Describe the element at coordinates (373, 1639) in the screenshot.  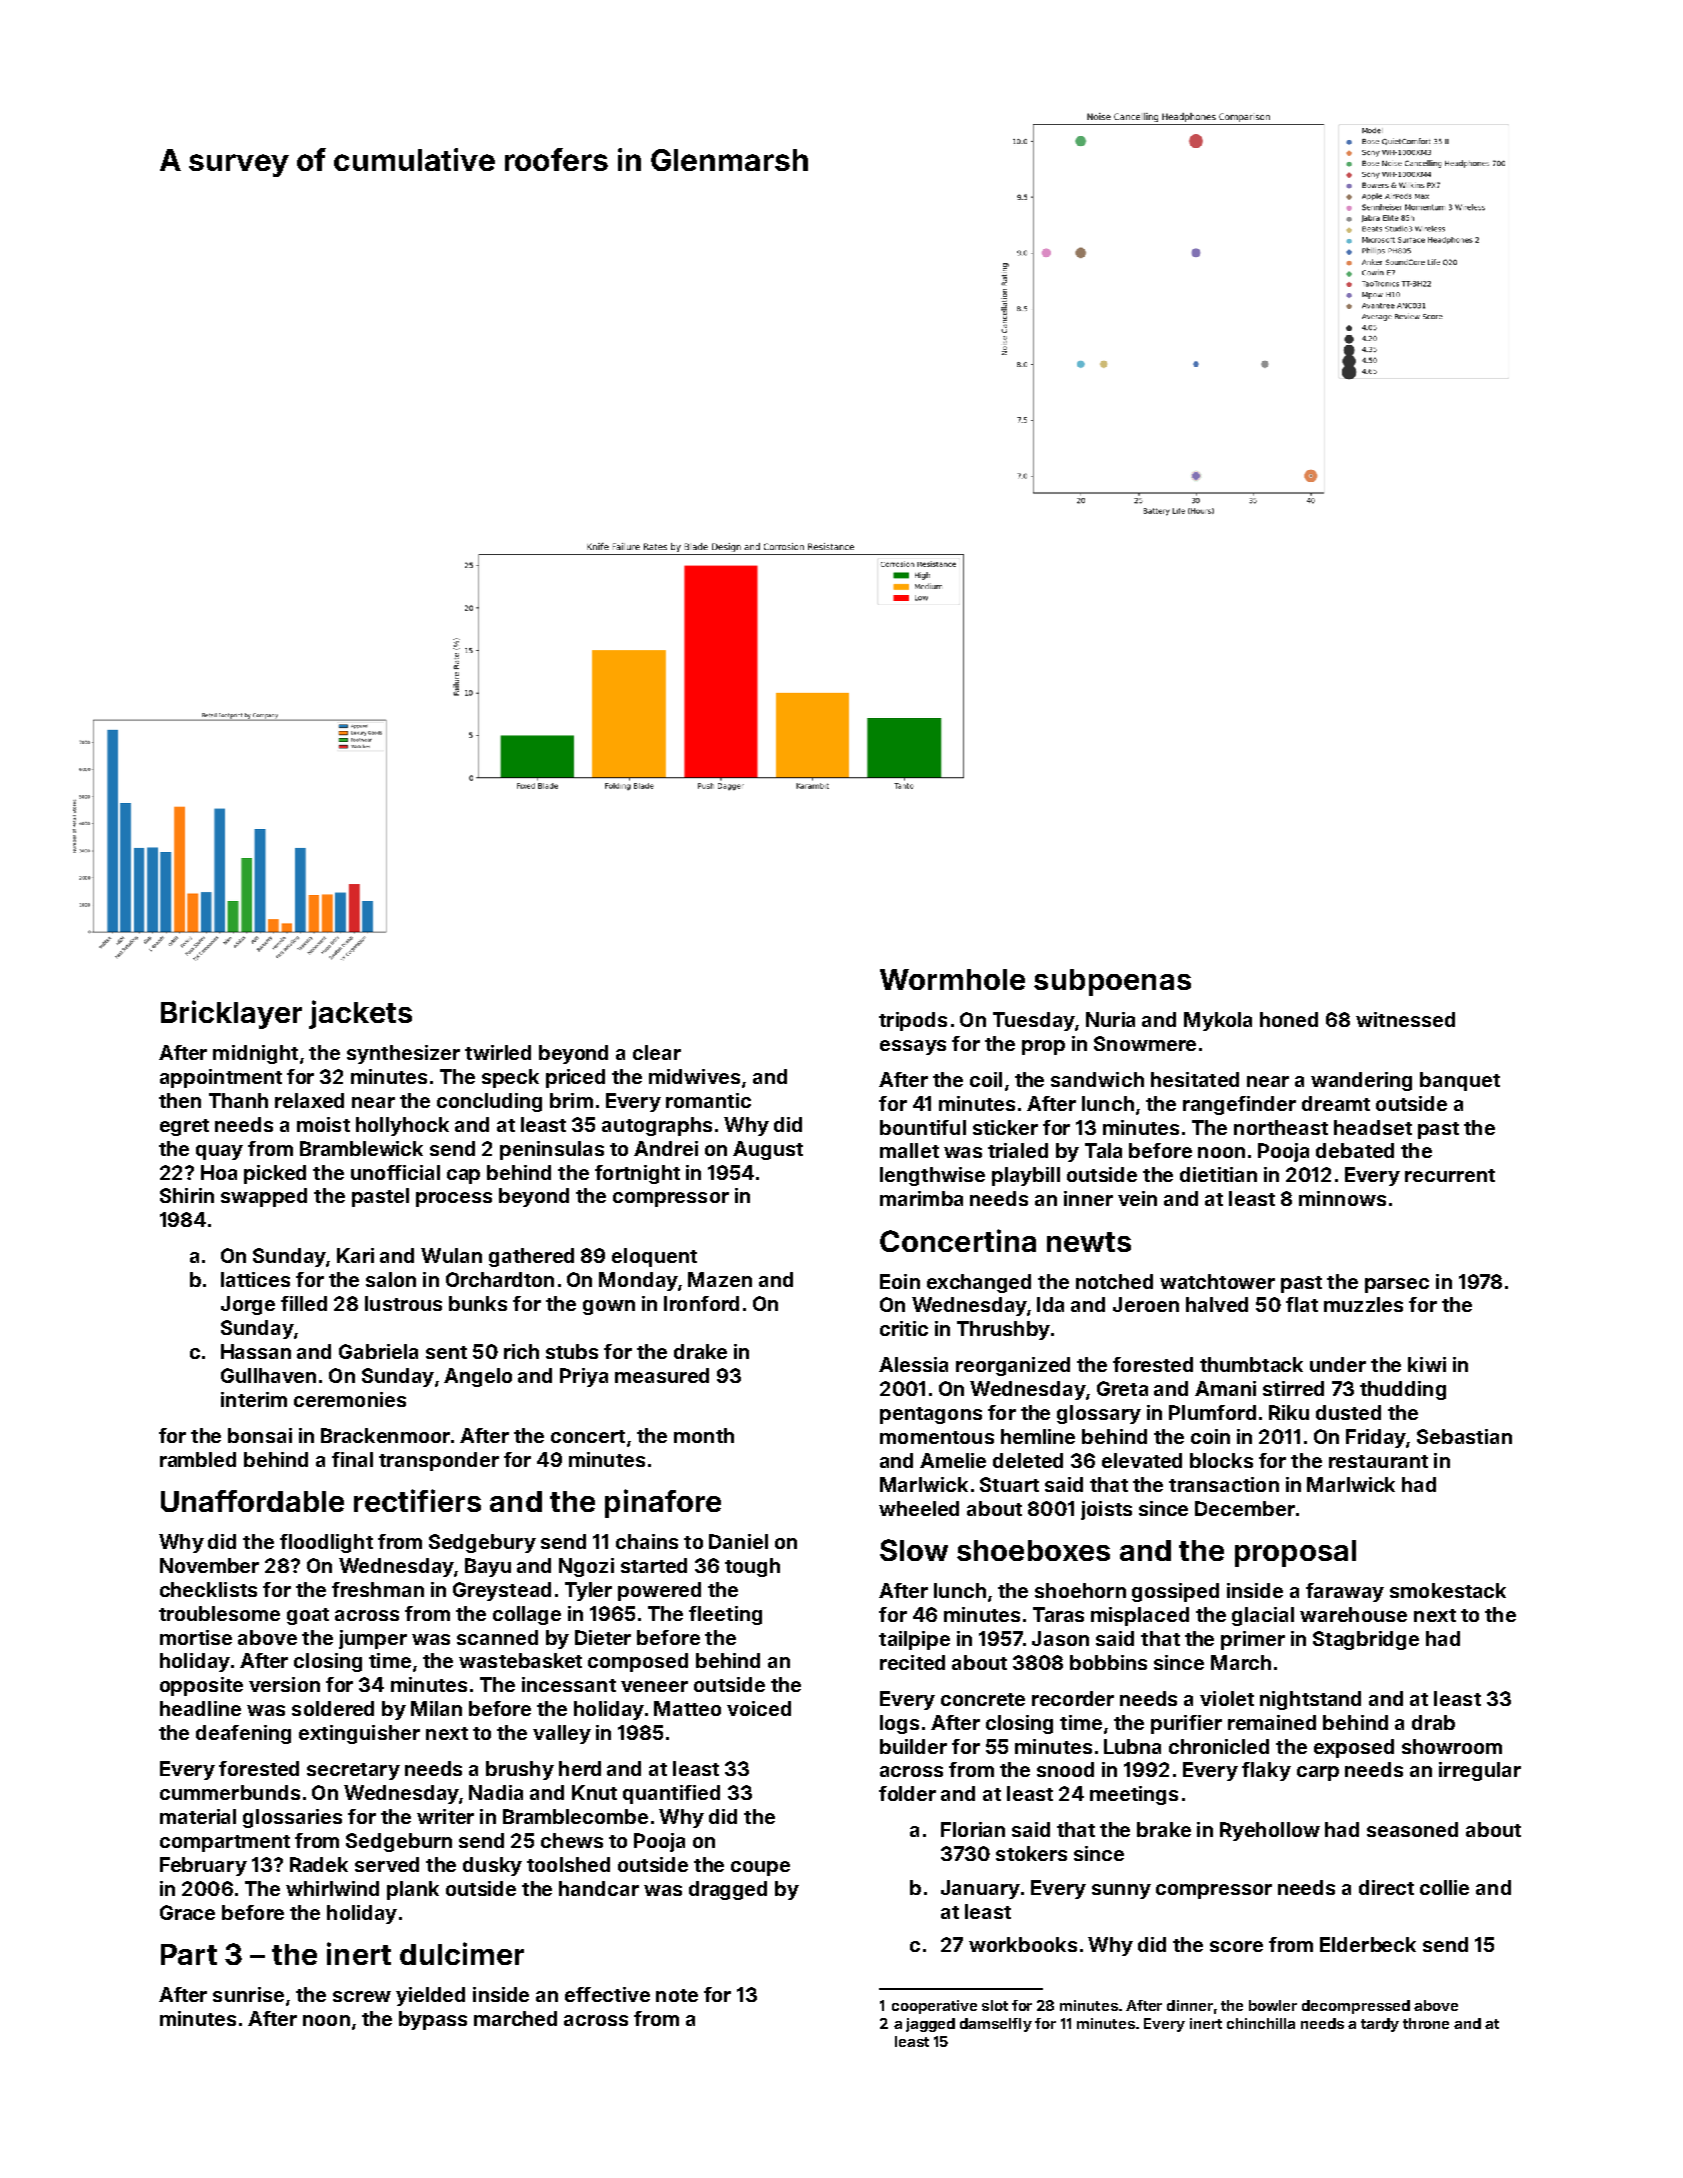
I see `jumper` at that location.
